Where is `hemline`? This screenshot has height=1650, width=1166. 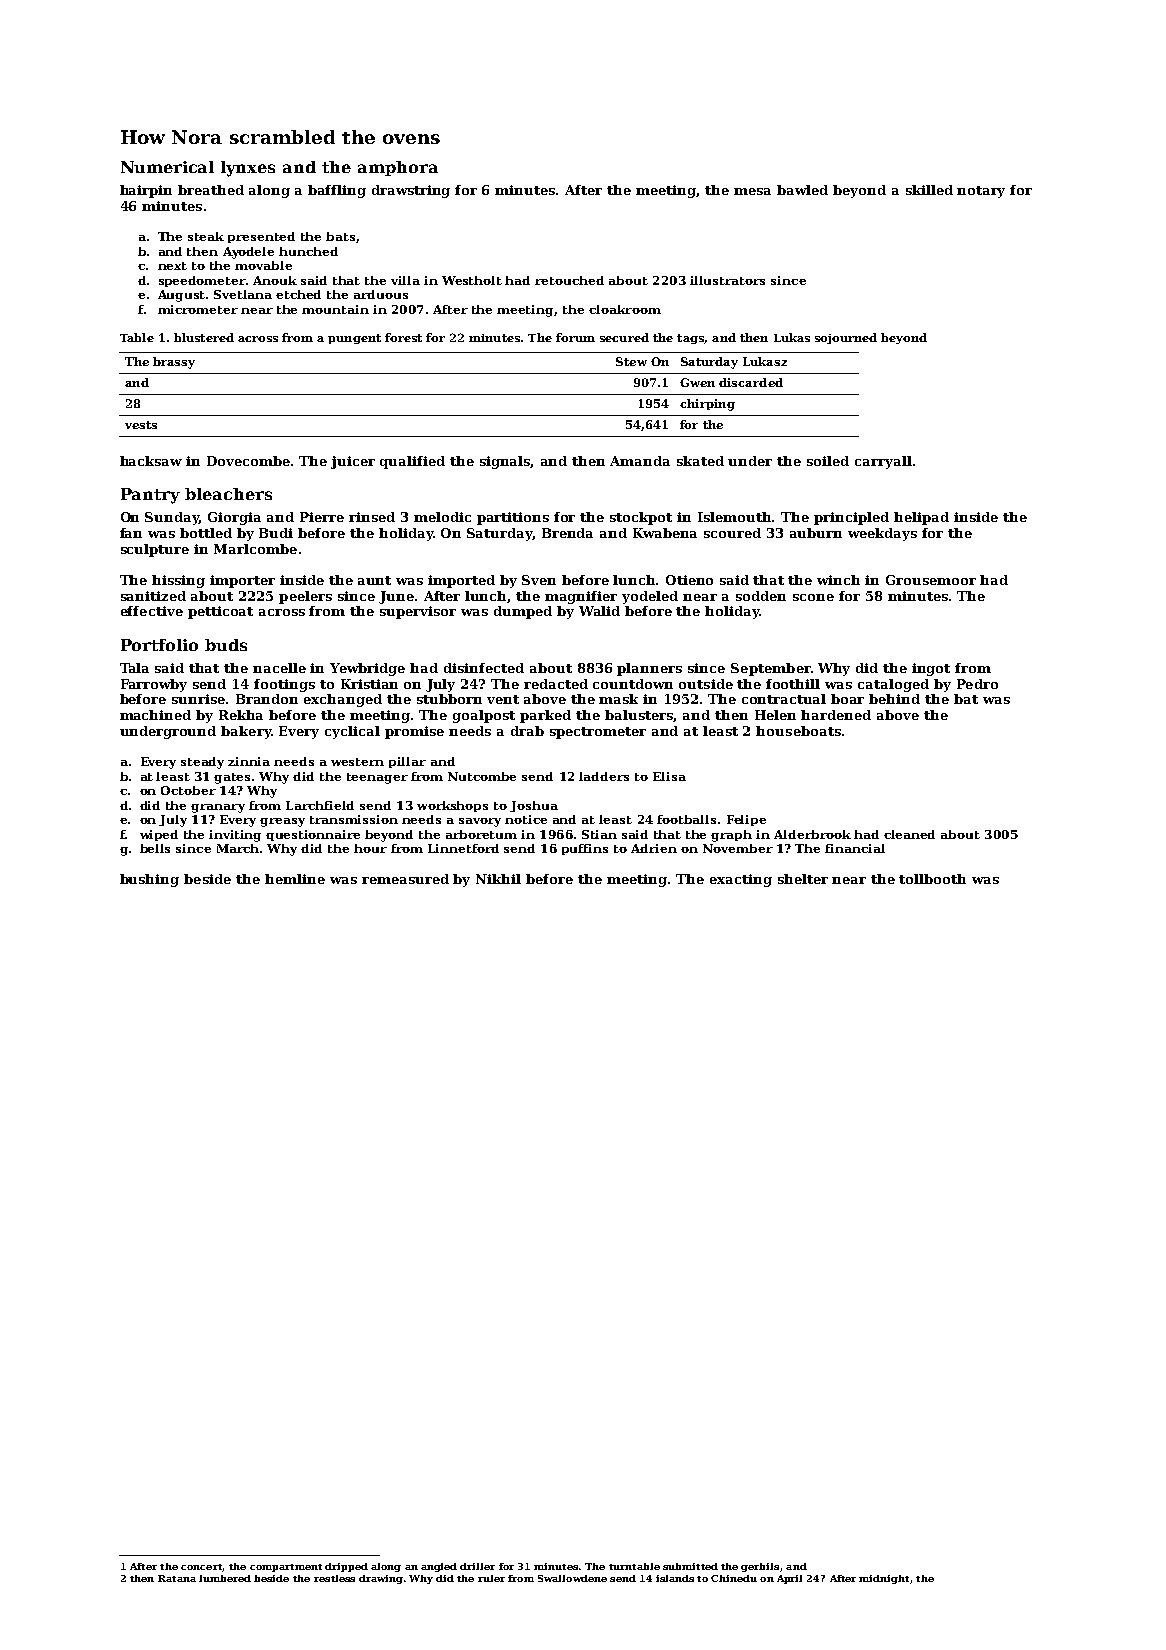 hemline is located at coordinates (295, 879).
